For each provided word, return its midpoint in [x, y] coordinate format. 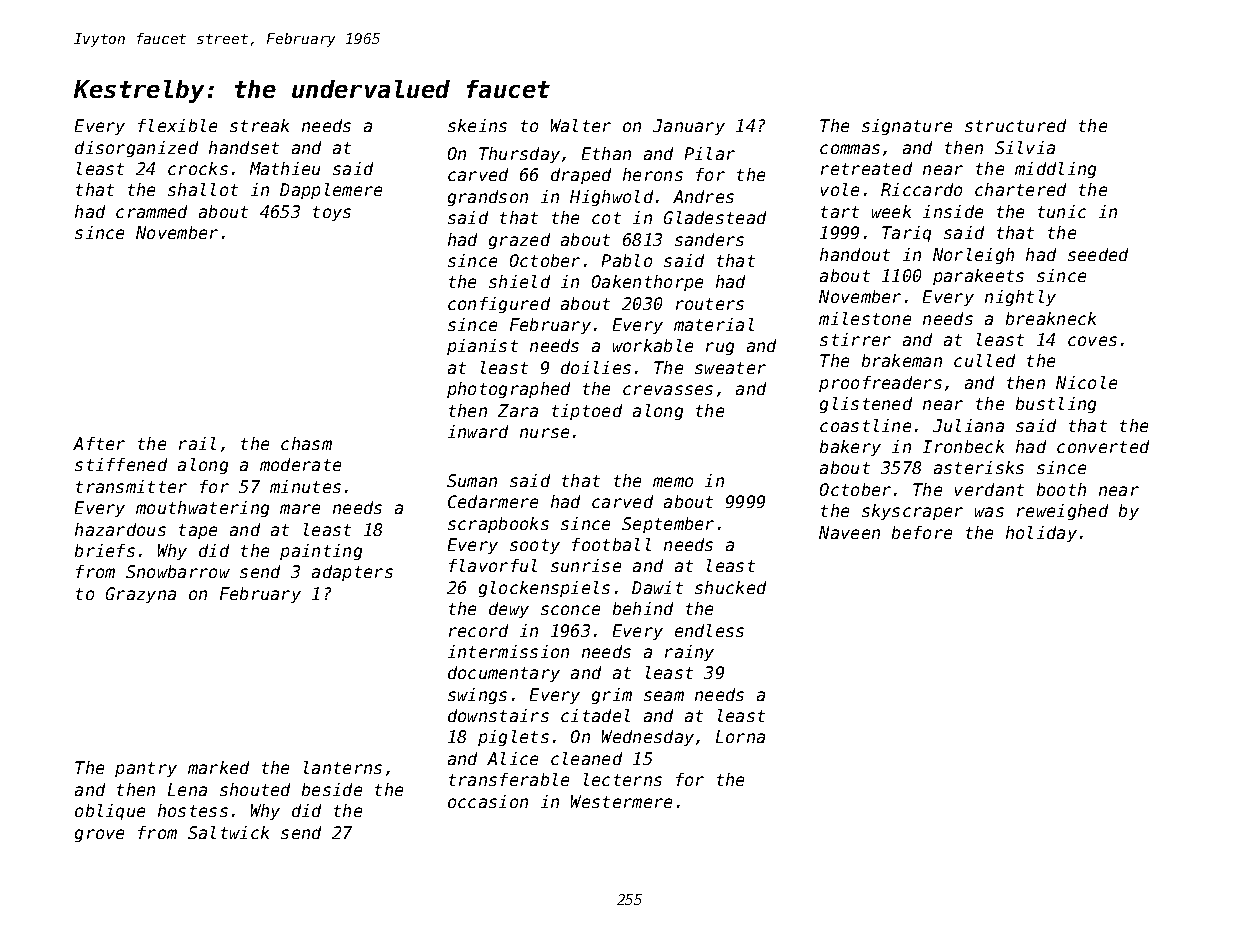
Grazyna [141, 595]
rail [197, 443]
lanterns [343, 767]
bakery [850, 448]
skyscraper [912, 512]
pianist [482, 347]
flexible [177, 125]
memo [673, 482]
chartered [1020, 189]
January [689, 127]
